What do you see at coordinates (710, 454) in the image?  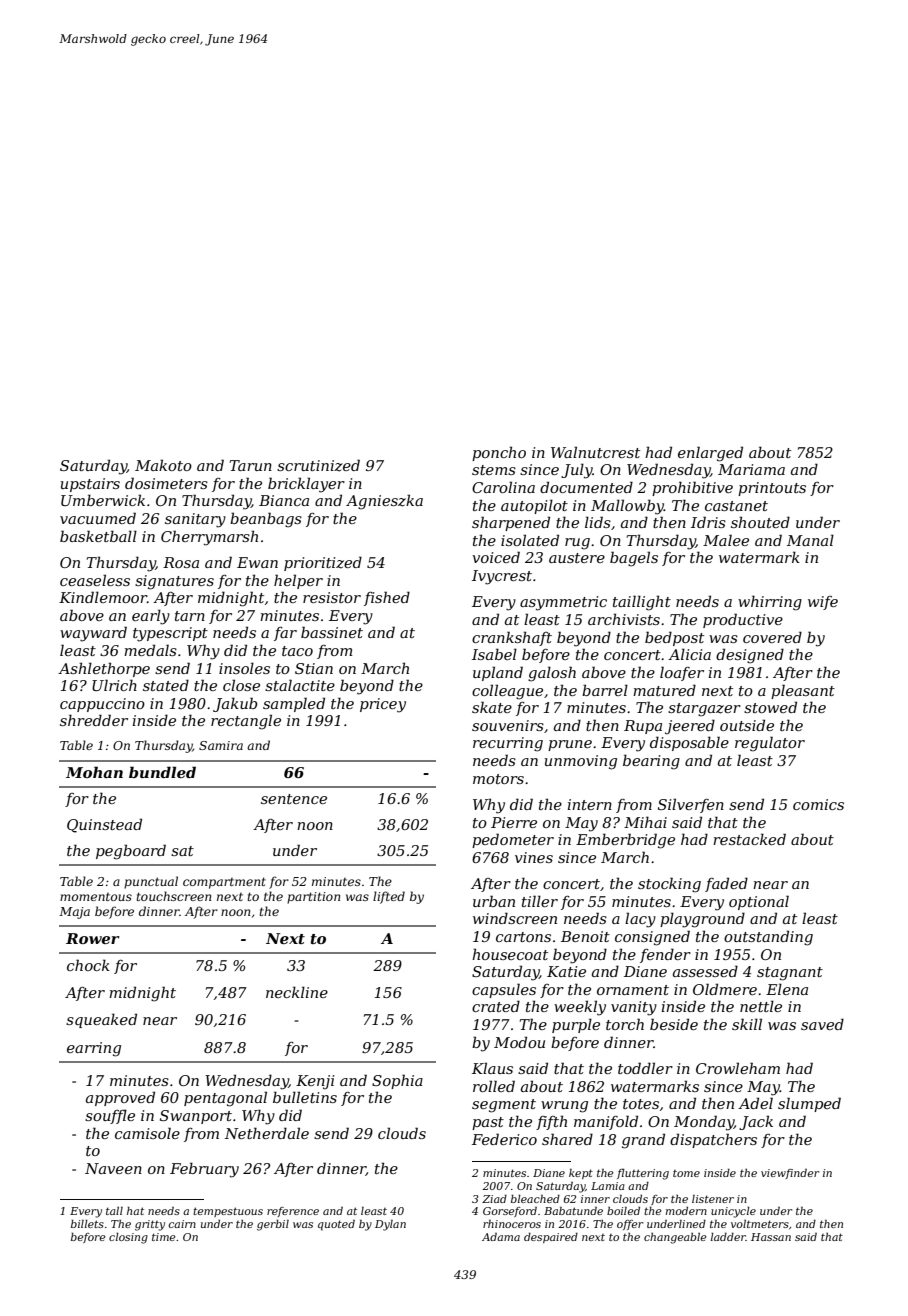 I see `enlarged` at bounding box center [710, 454].
